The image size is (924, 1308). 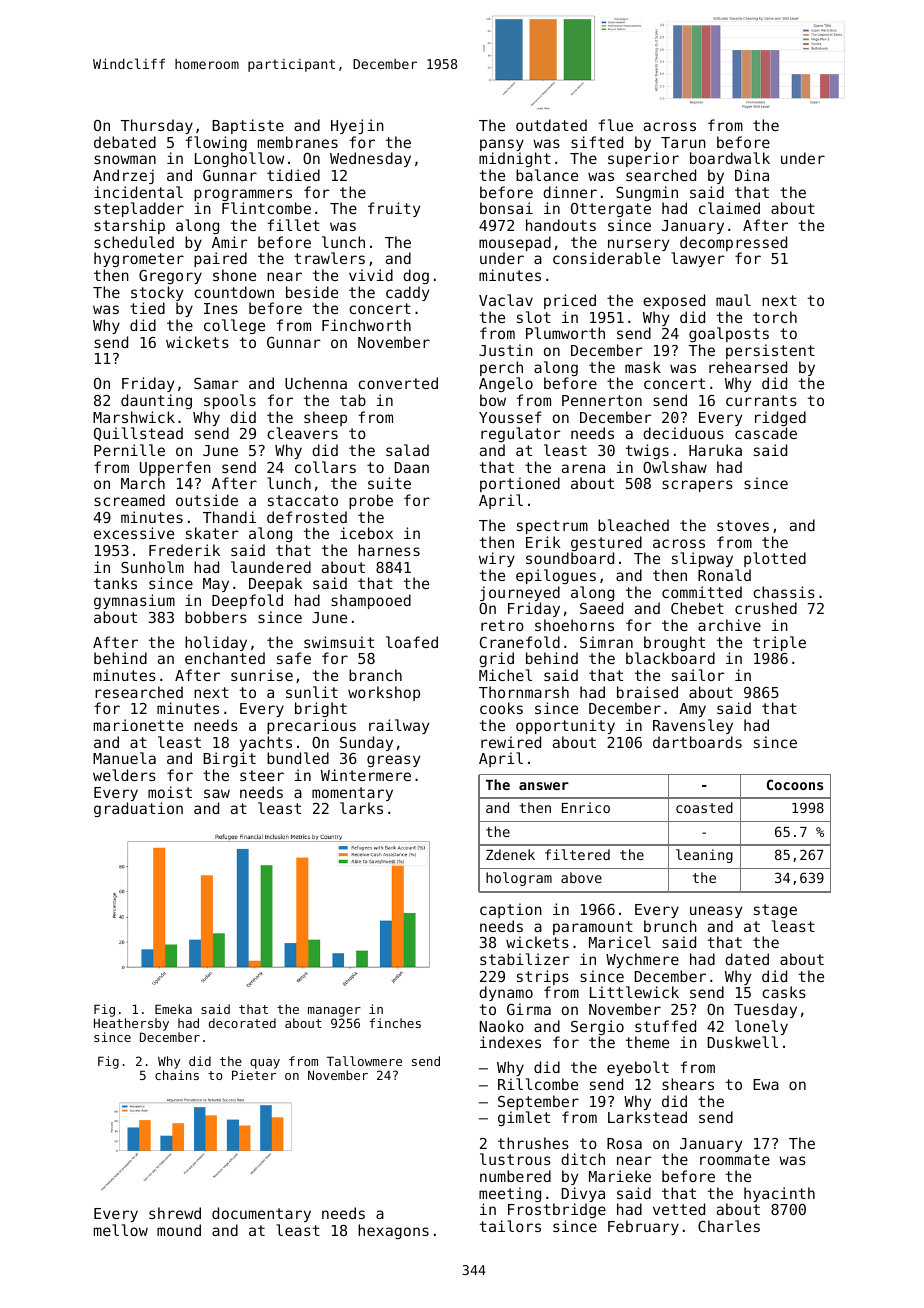 What do you see at coordinates (515, 1159) in the screenshot?
I see `lustrous` at bounding box center [515, 1159].
